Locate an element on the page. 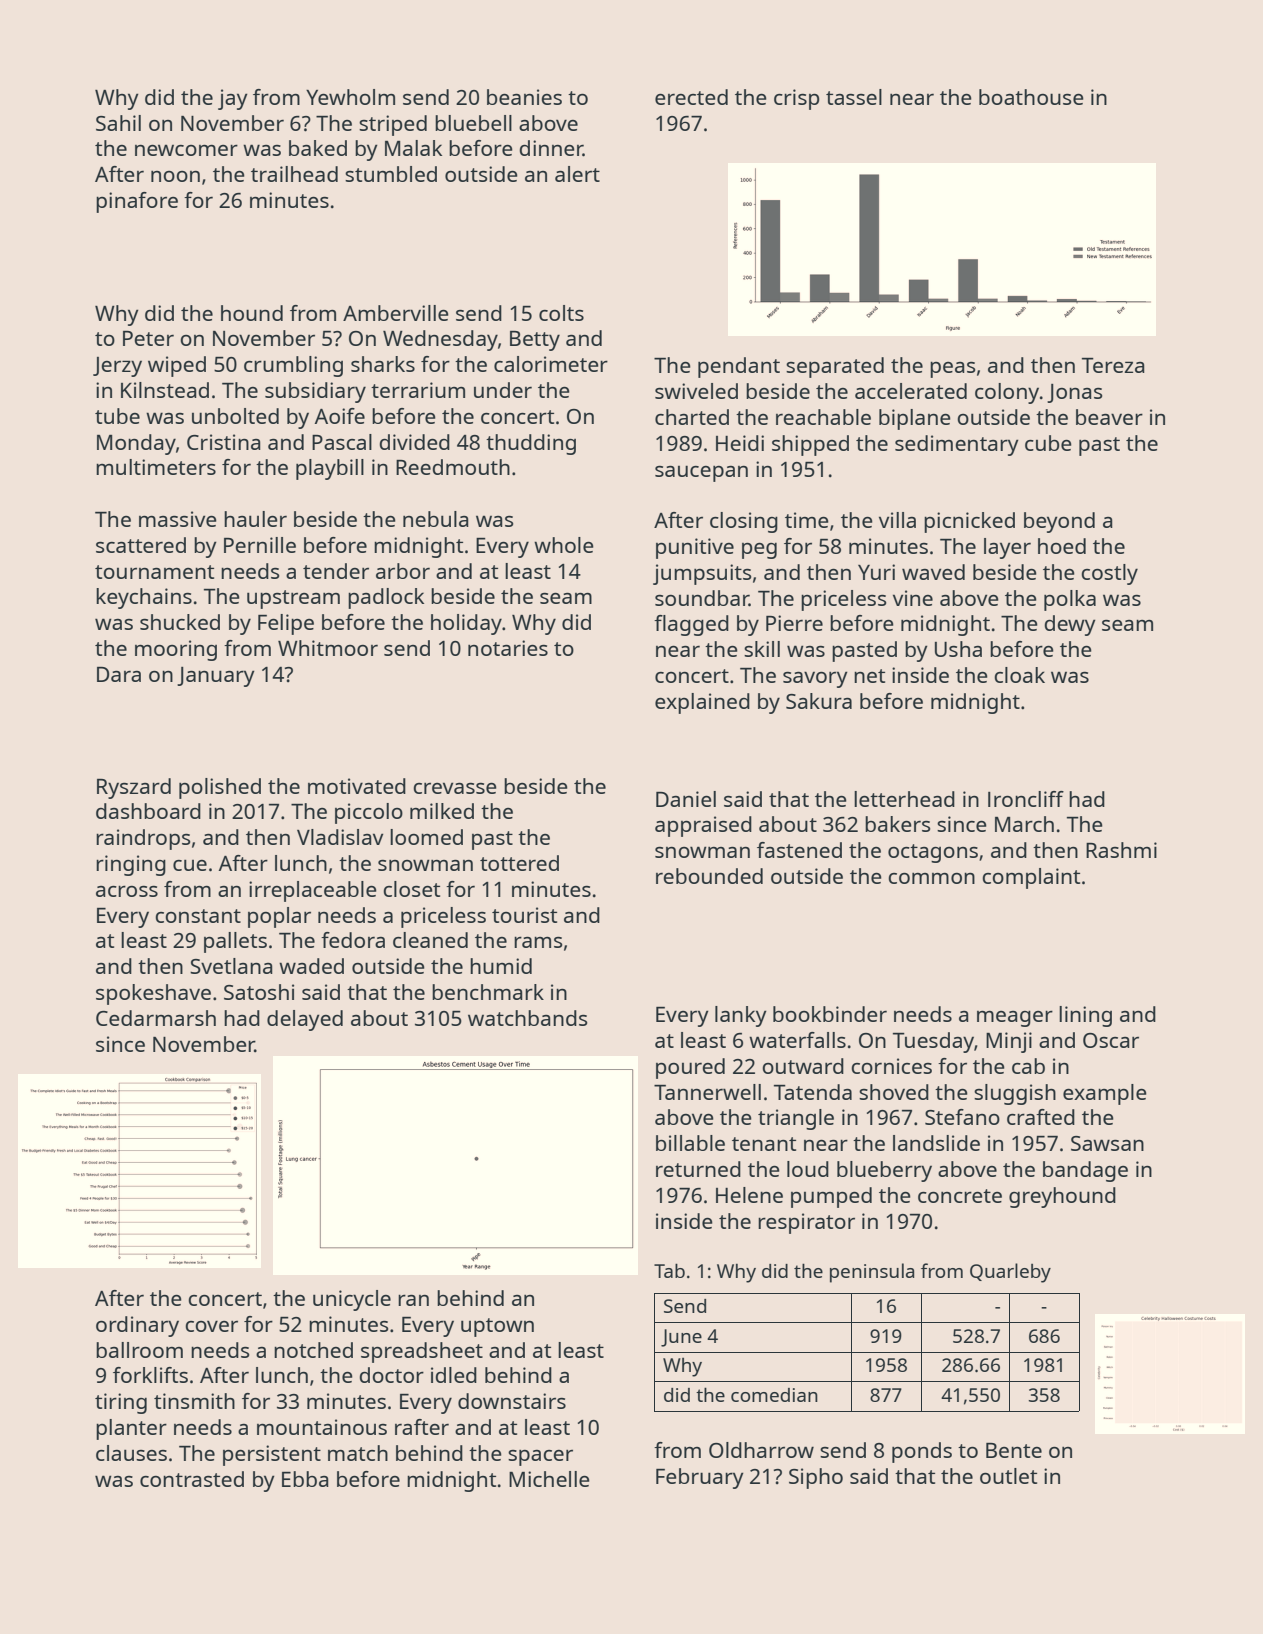  skill is located at coordinates (762, 649).
